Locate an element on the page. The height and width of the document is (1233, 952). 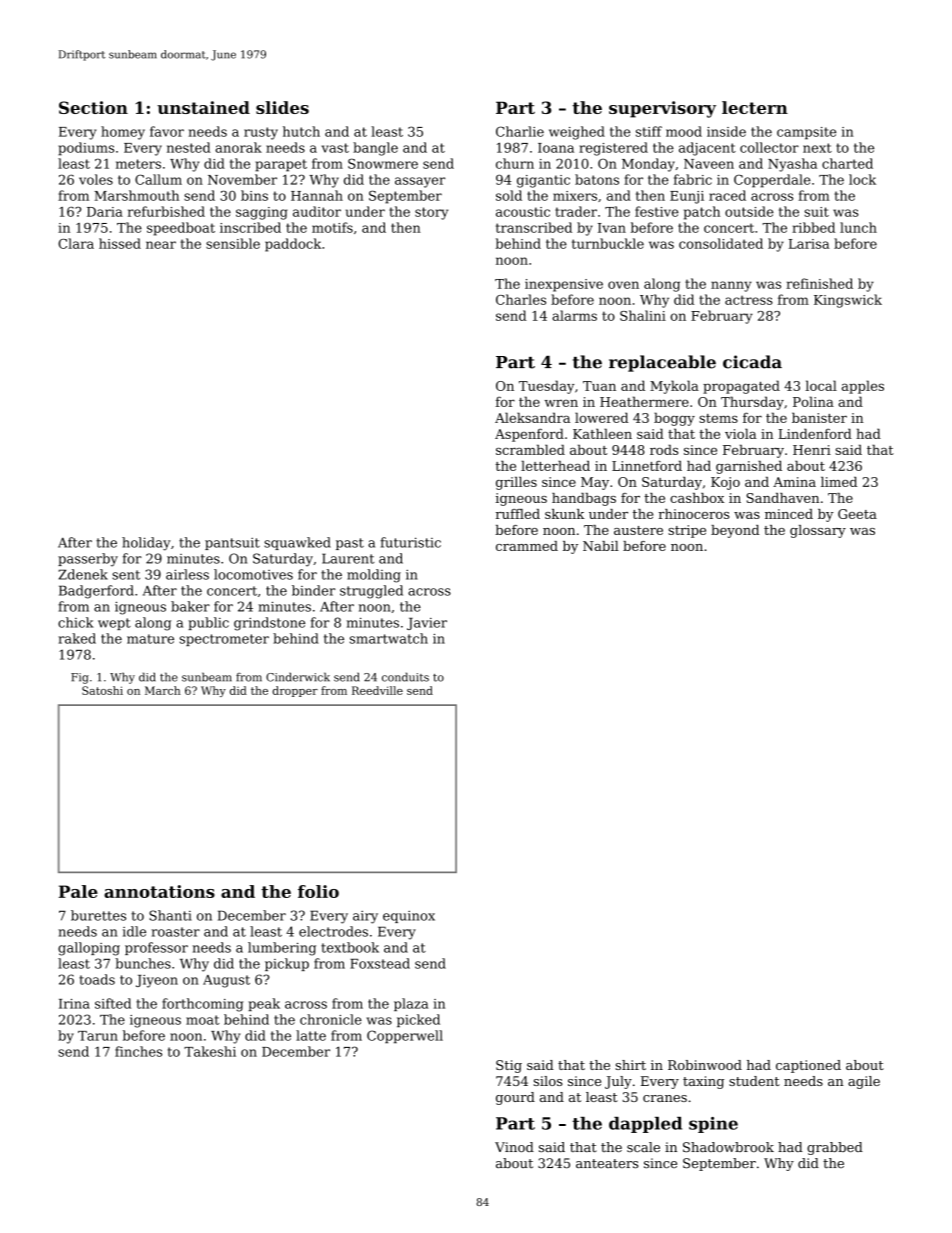
letterhead is located at coordinates (555, 466).
